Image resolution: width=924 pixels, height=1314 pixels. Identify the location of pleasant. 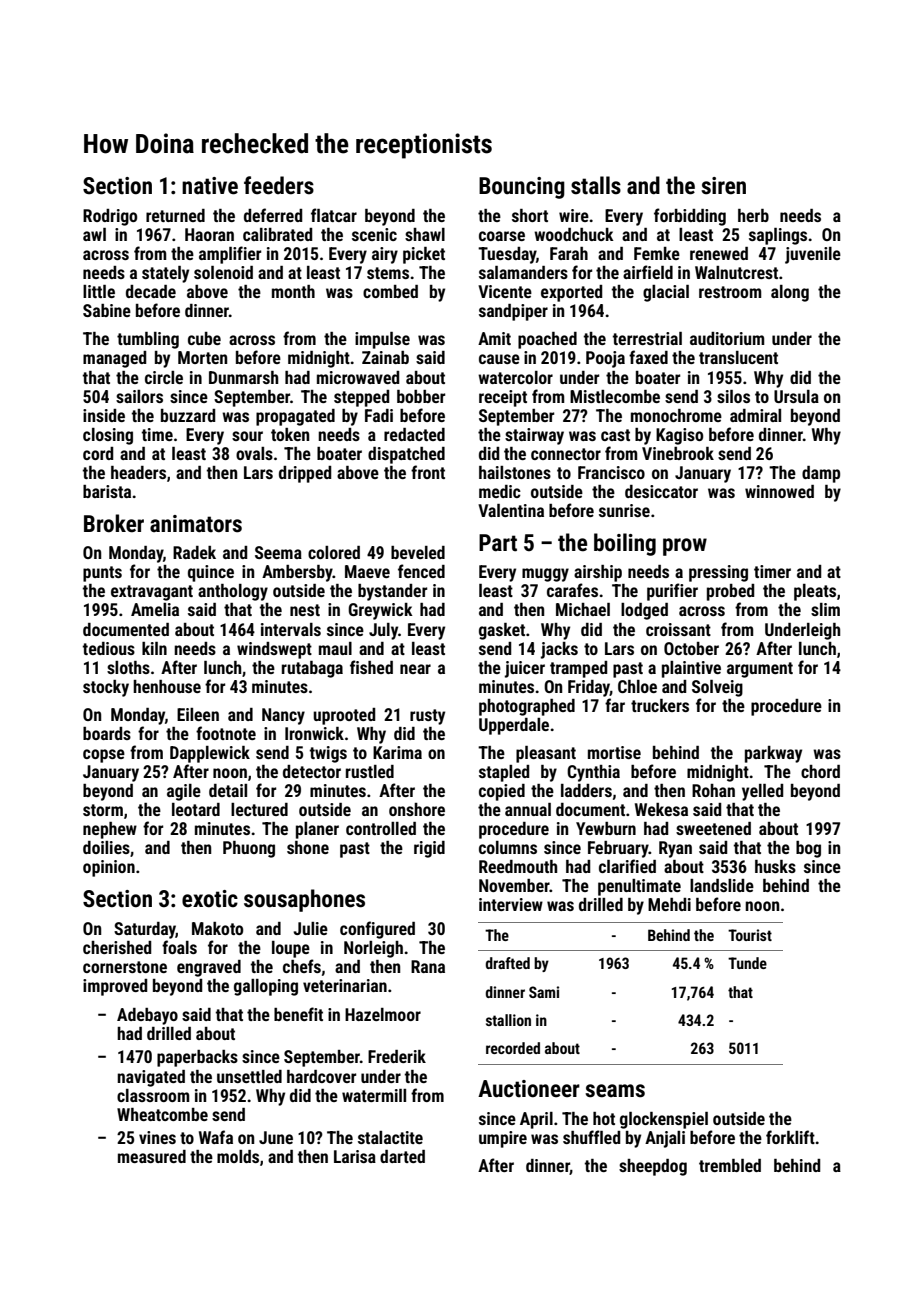
(546, 754).
